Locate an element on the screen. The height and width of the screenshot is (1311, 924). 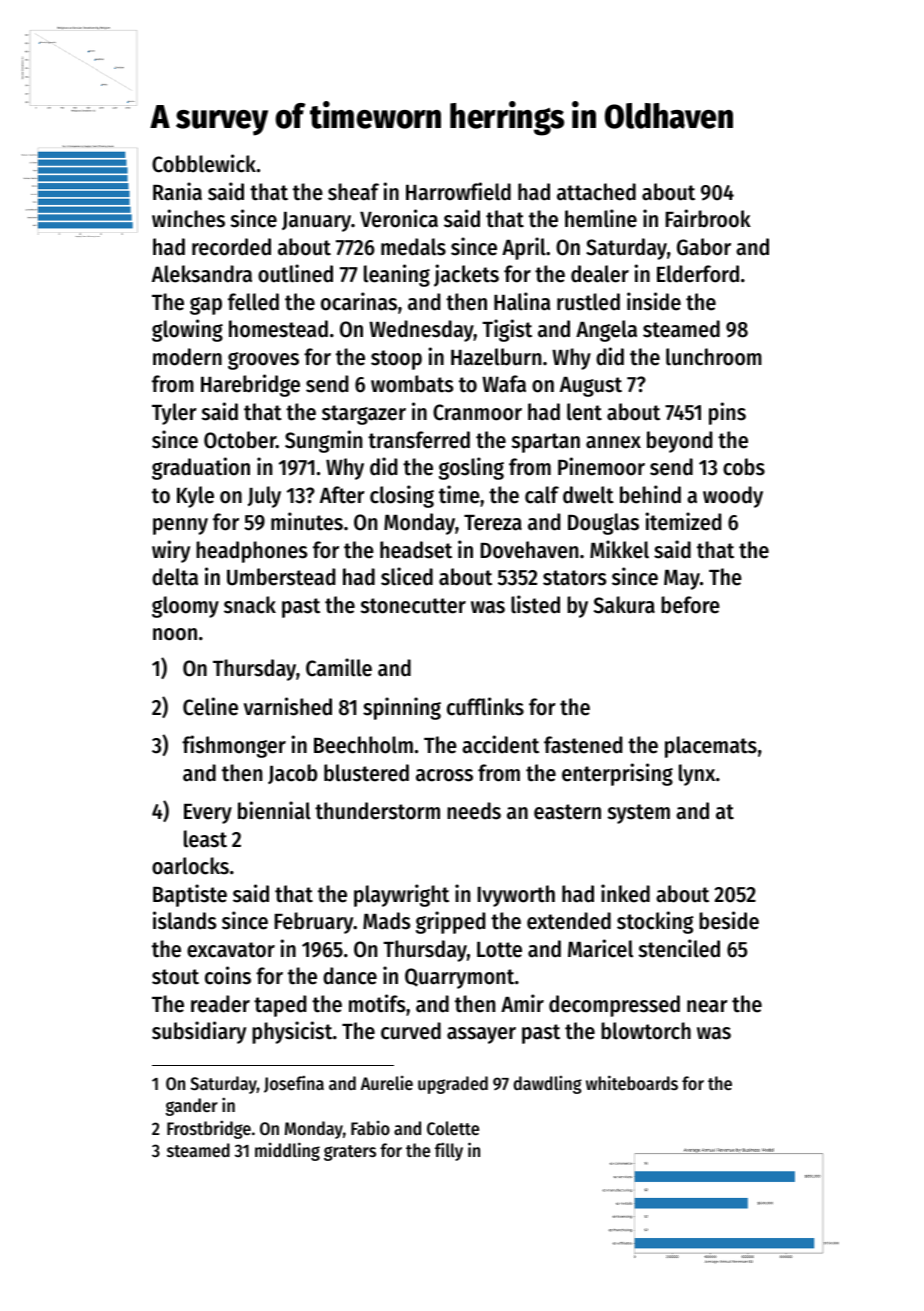
Cobblewick is located at coordinates (204, 163).
